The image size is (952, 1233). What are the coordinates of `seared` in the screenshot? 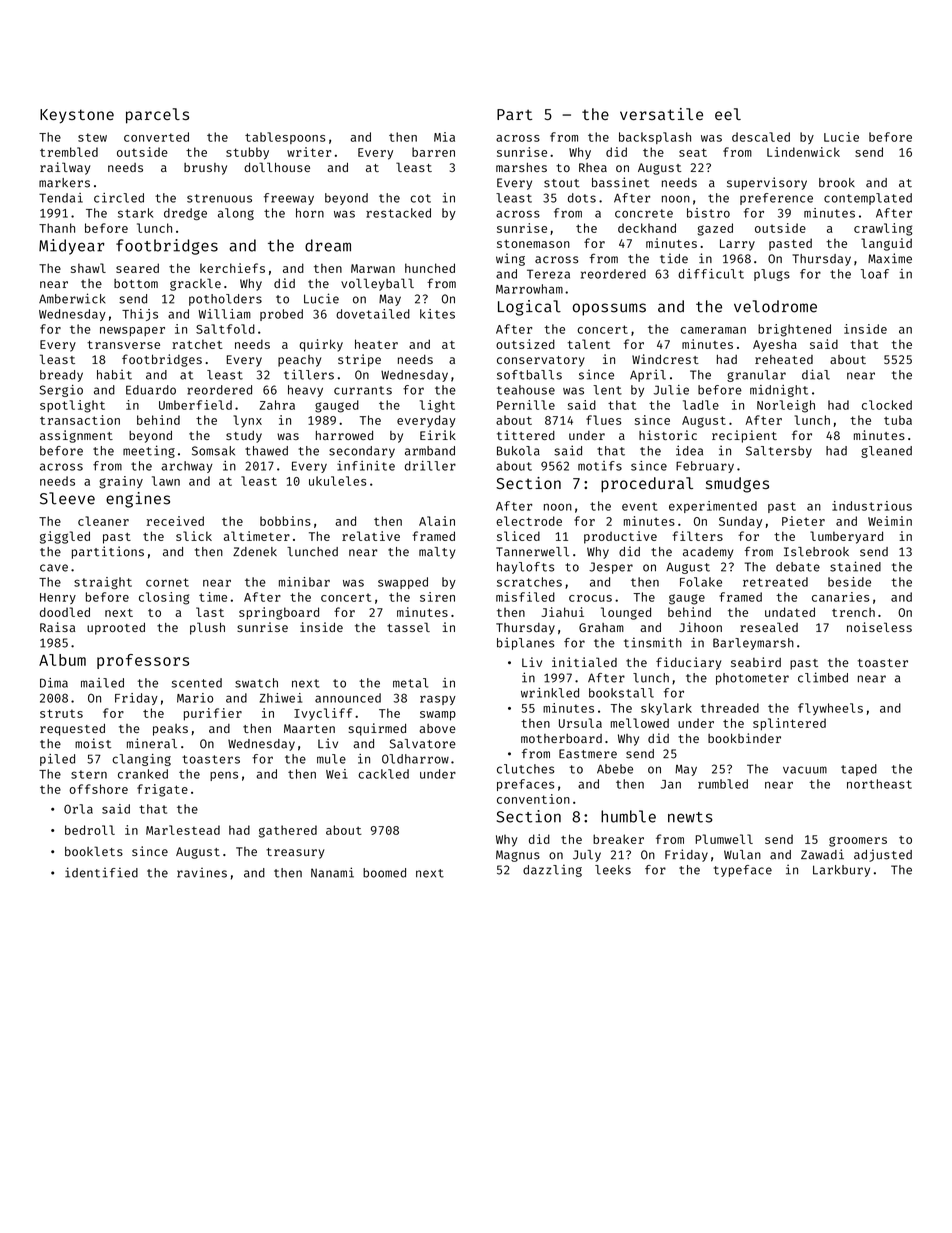 It's located at (137, 268).
